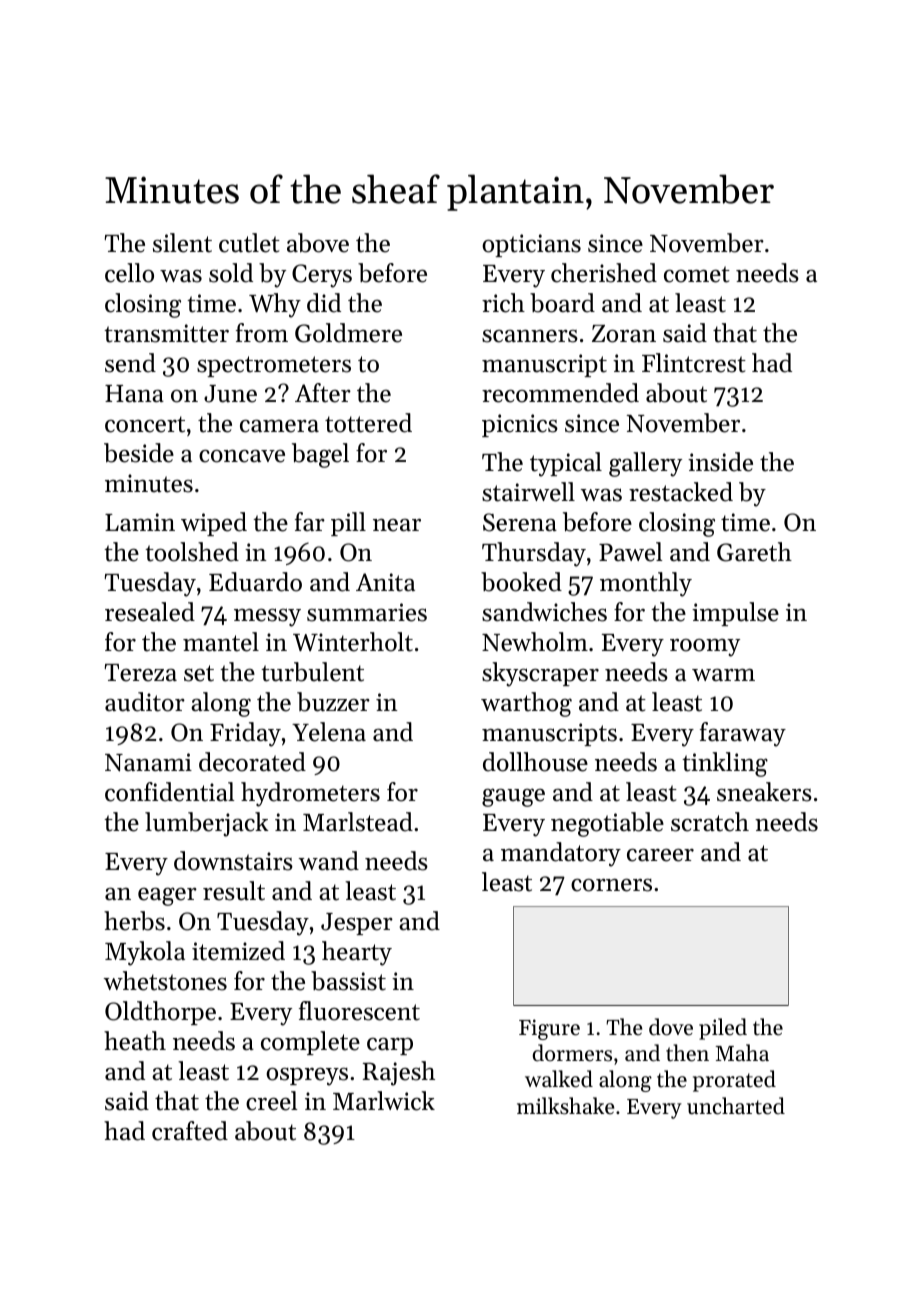 The width and height of the document is (924, 1311). I want to click on impulse, so click(735, 614).
